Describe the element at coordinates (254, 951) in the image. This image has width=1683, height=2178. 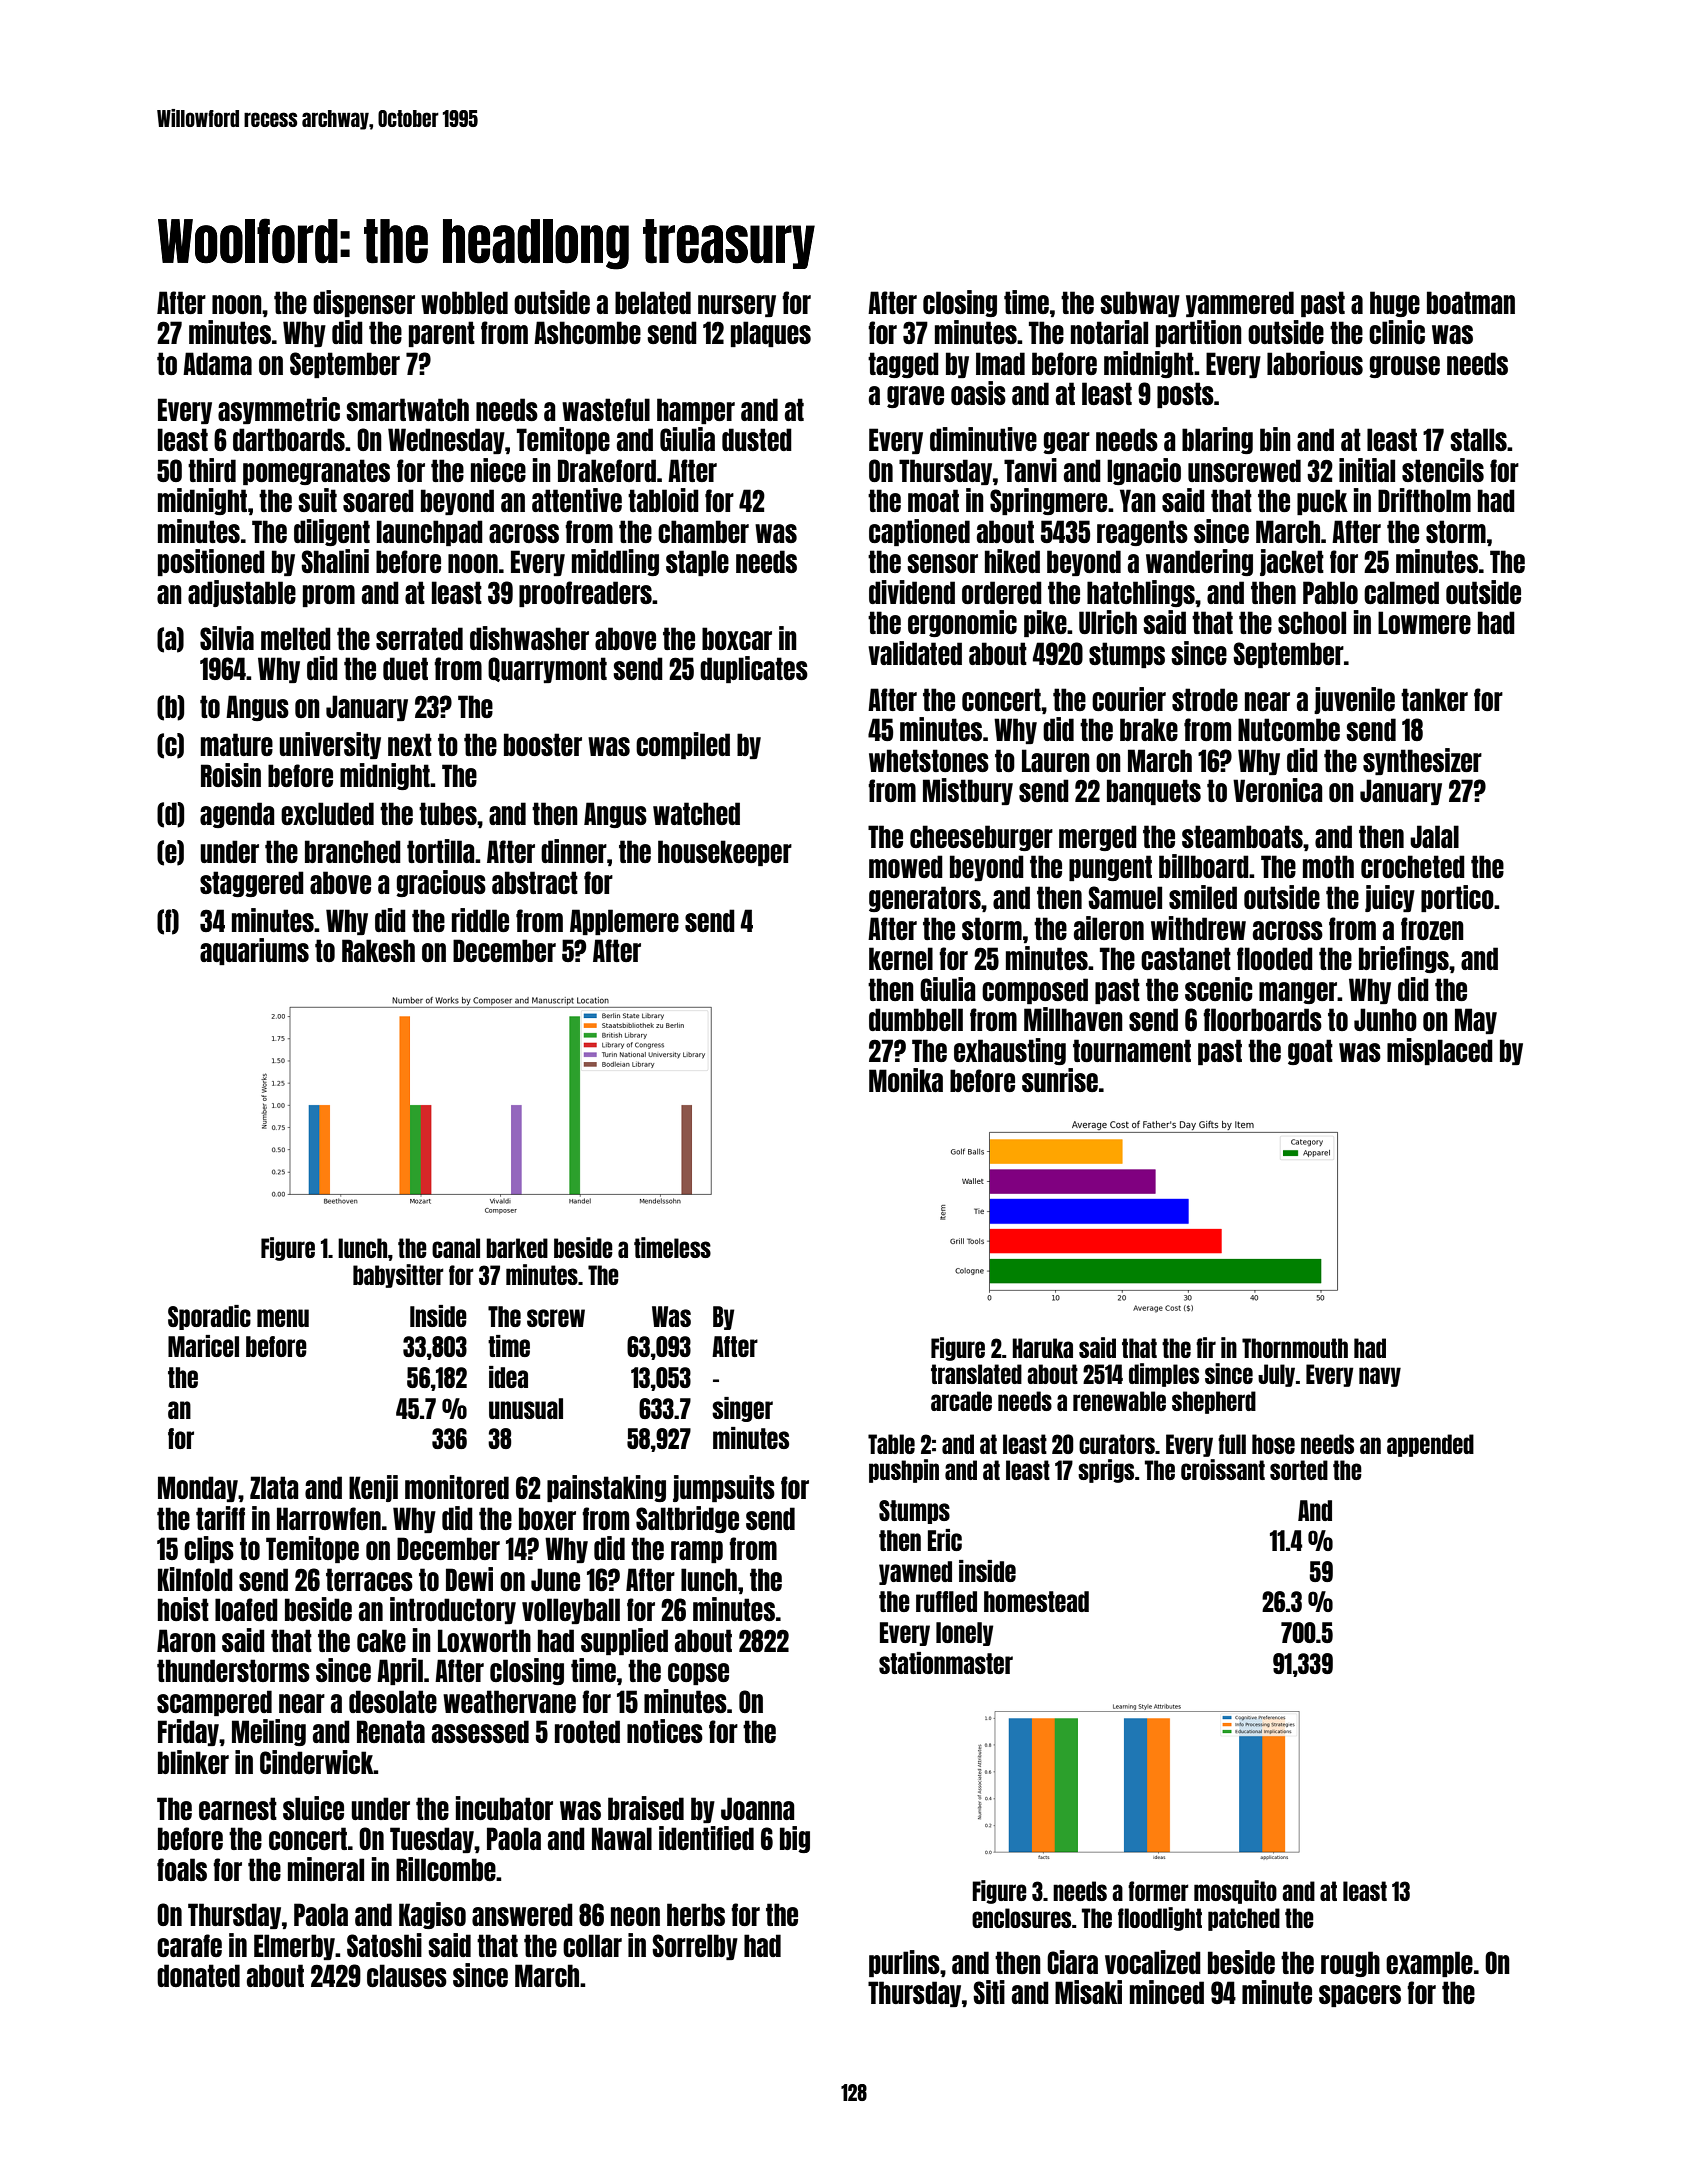
I see `aquariums` at that location.
